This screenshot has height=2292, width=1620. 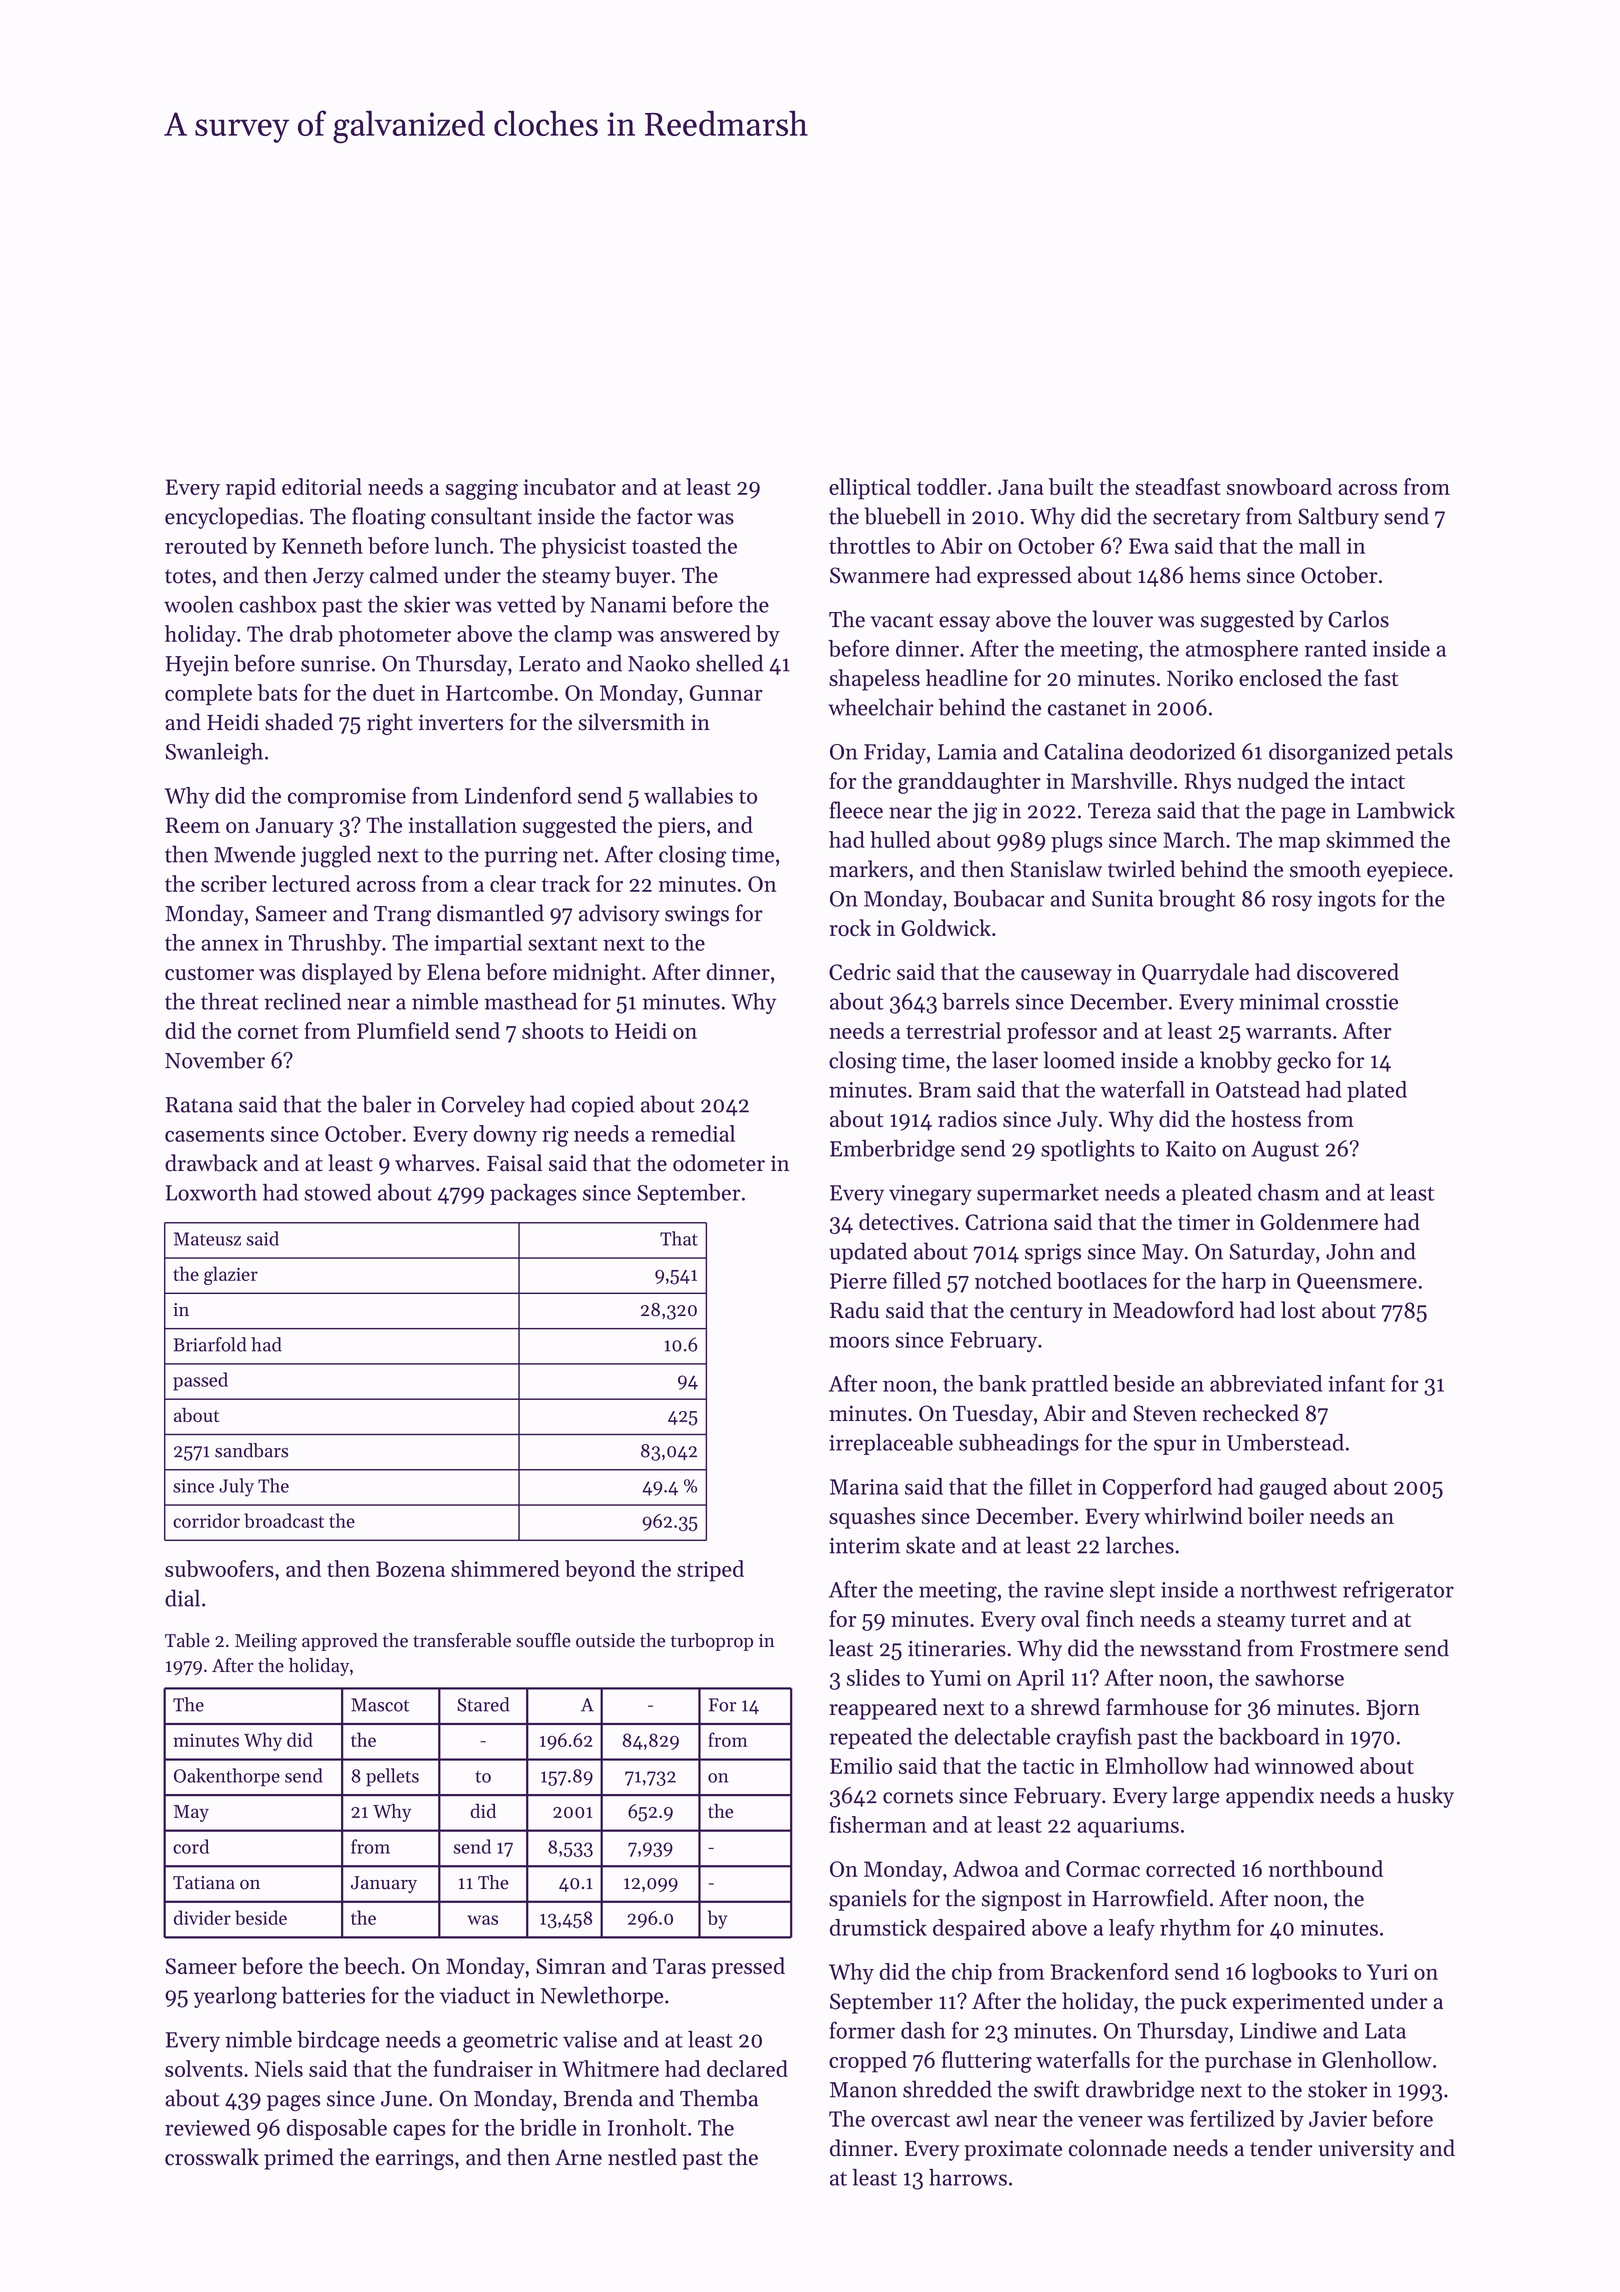 I want to click on snowboard, so click(x=1279, y=486).
